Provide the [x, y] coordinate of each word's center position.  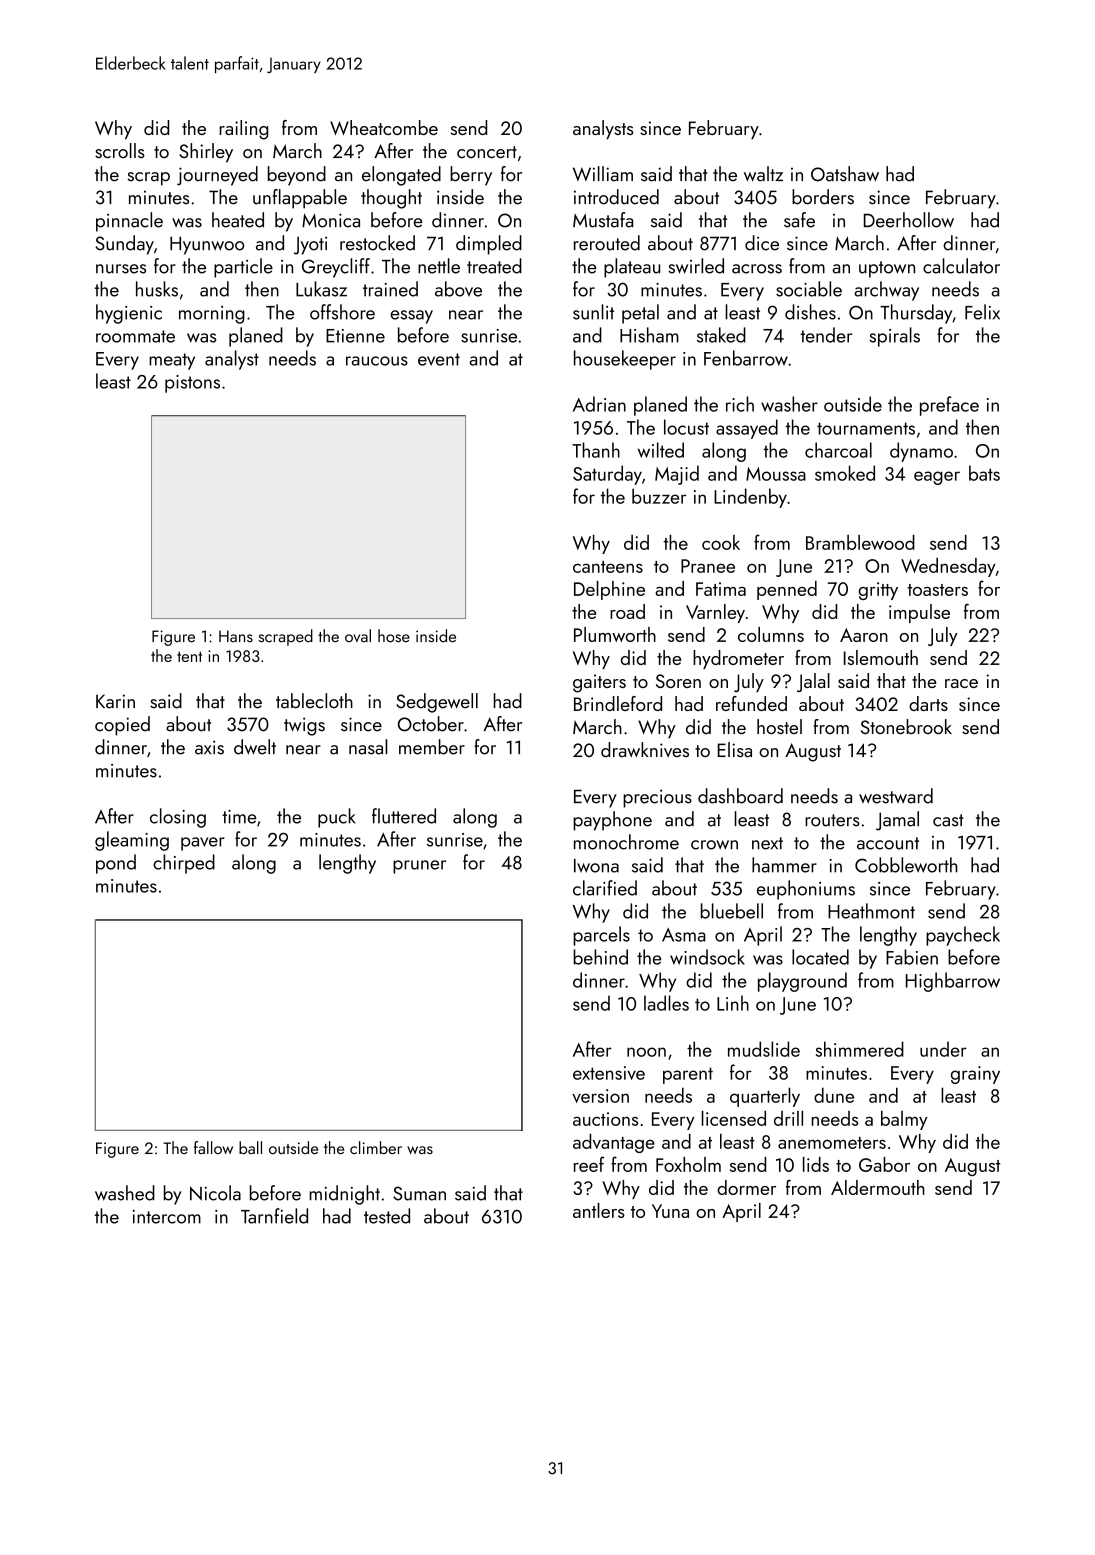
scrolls [120, 150]
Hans [236, 636]
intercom [167, 1217]
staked [721, 335]
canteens [608, 567]
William [603, 174]
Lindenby [750, 498]
